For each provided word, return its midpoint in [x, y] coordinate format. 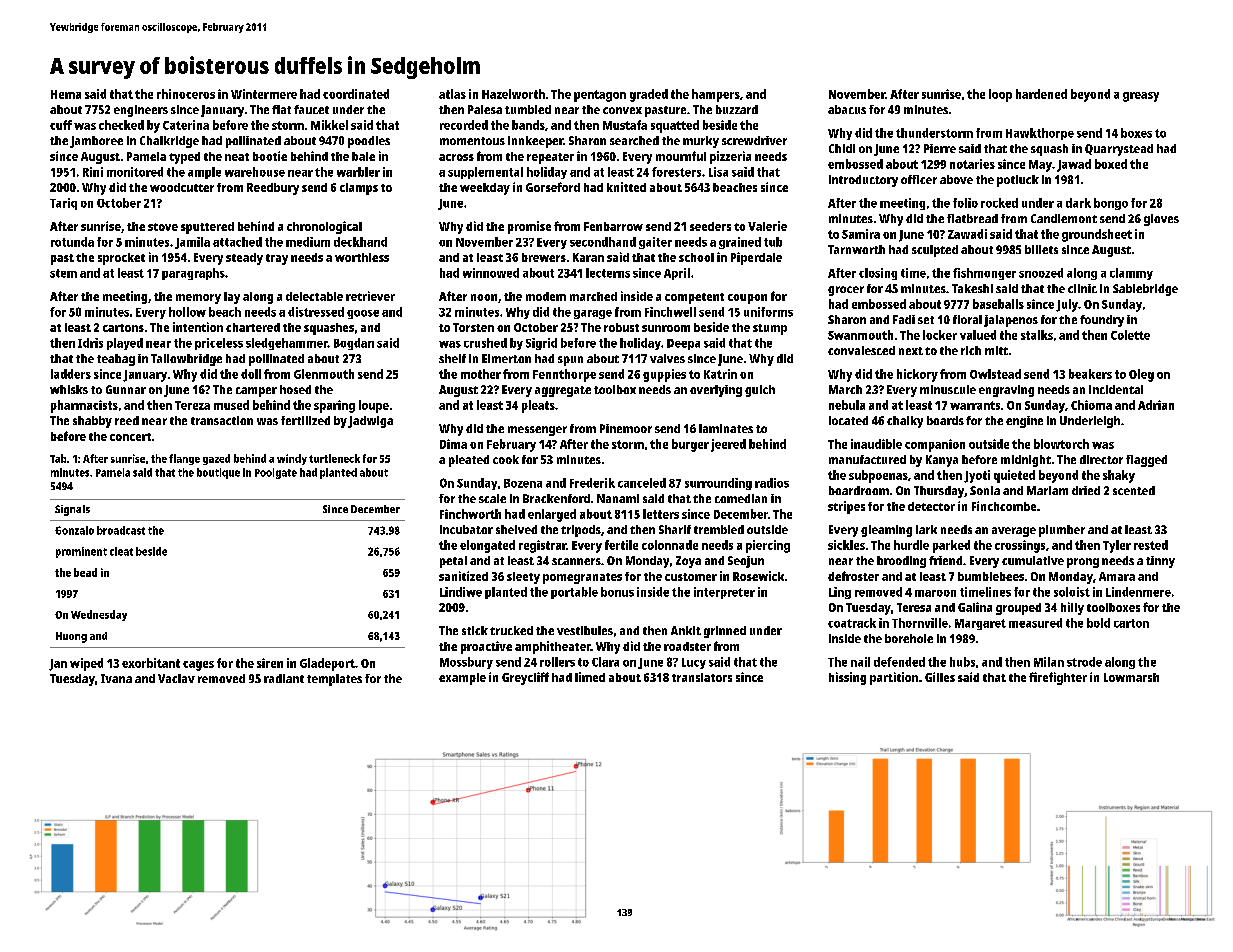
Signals [72, 510]
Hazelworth [513, 94]
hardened [1041, 94]
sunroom [666, 328]
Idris [90, 343]
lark [926, 529]
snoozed [1041, 273]
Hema [66, 94]
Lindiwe [461, 592]
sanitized [463, 576]
